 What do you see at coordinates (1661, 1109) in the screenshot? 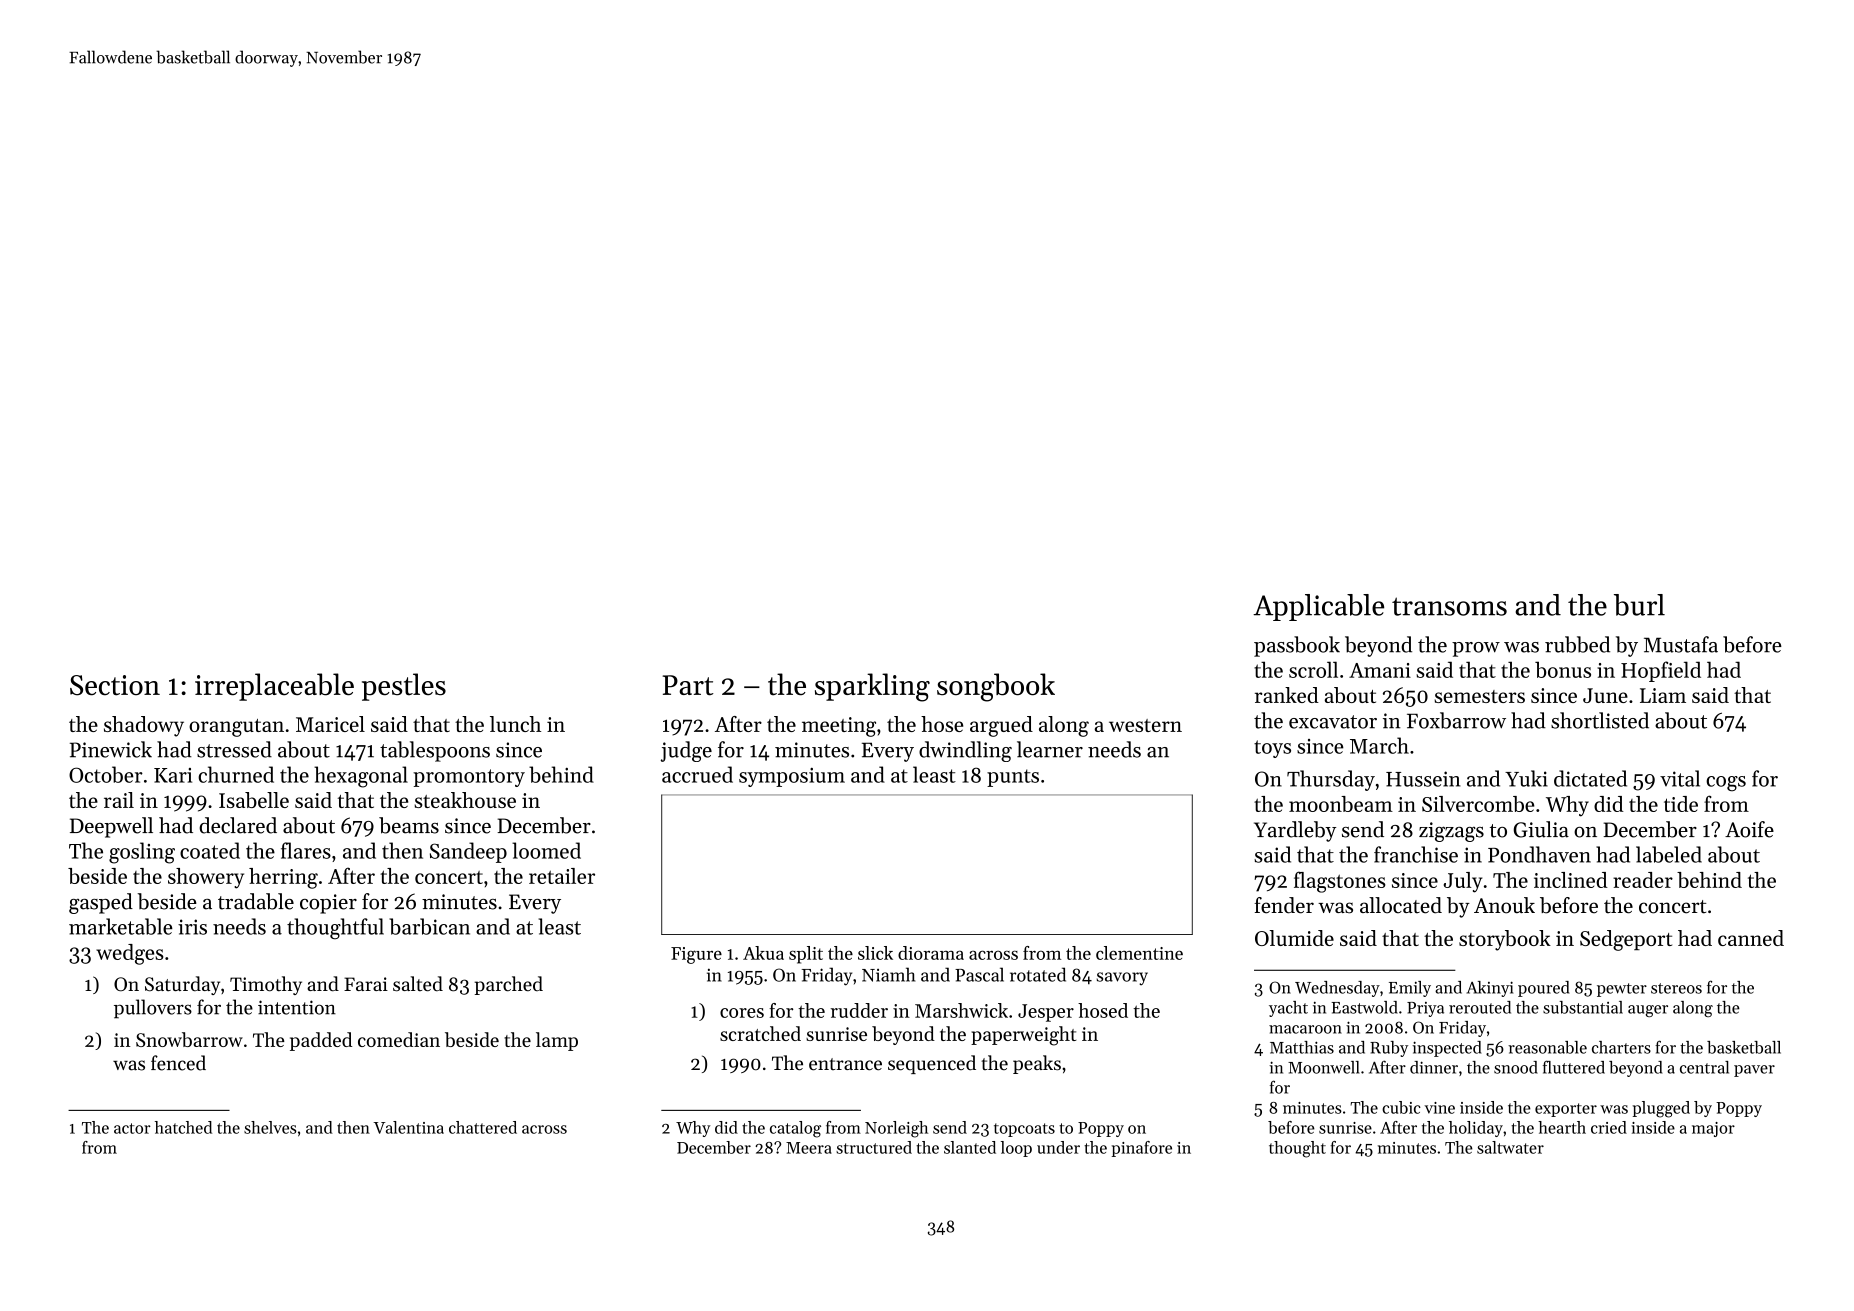
I see `plugged` at bounding box center [1661, 1109].
